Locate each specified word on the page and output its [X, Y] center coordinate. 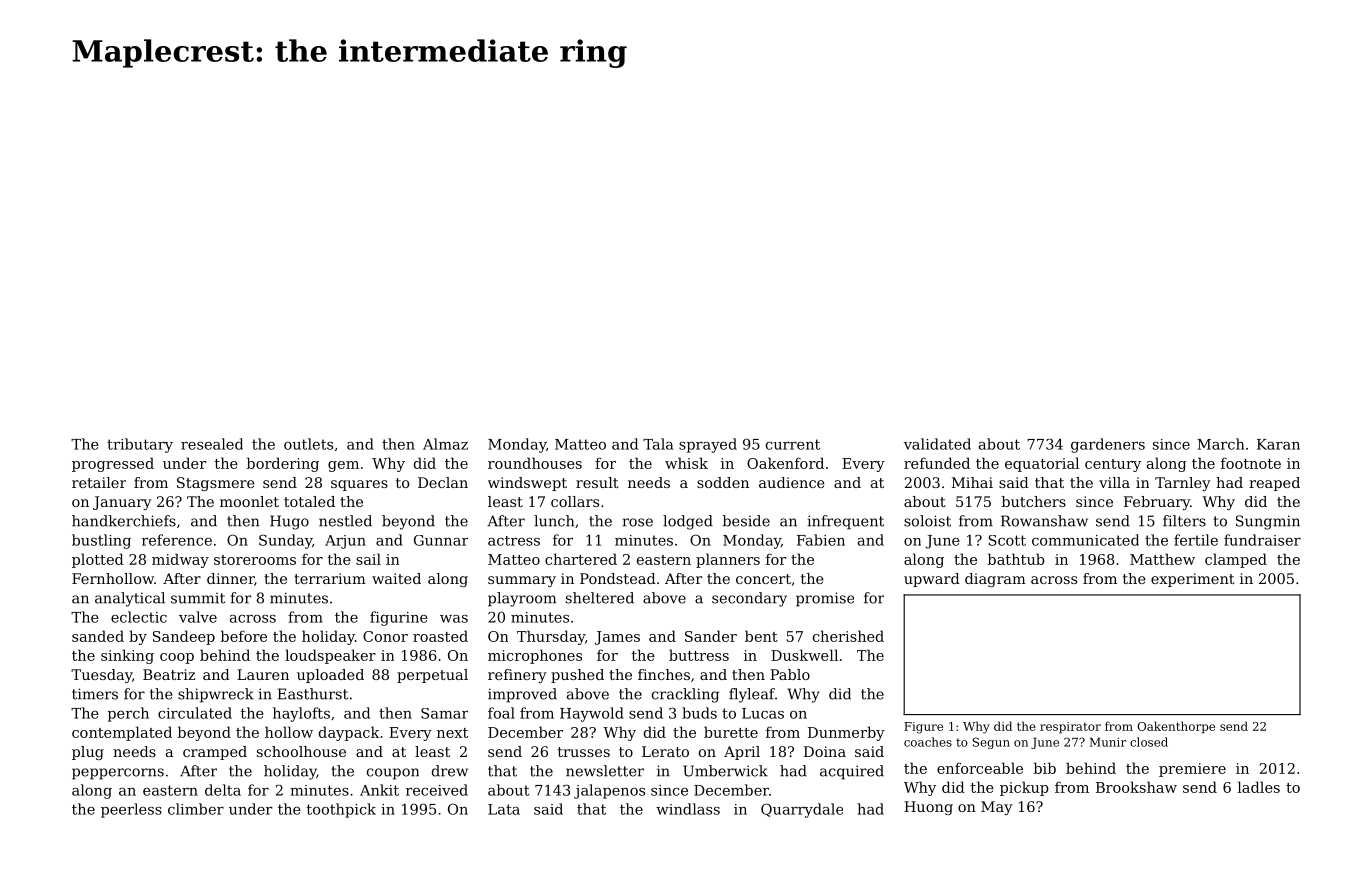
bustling [101, 541]
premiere [1192, 770]
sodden [723, 482]
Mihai [972, 482]
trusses [584, 752]
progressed [113, 464]
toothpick [341, 810]
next [452, 733]
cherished [848, 636]
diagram [995, 580]
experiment [1193, 580]
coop [177, 658]
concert [763, 579]
